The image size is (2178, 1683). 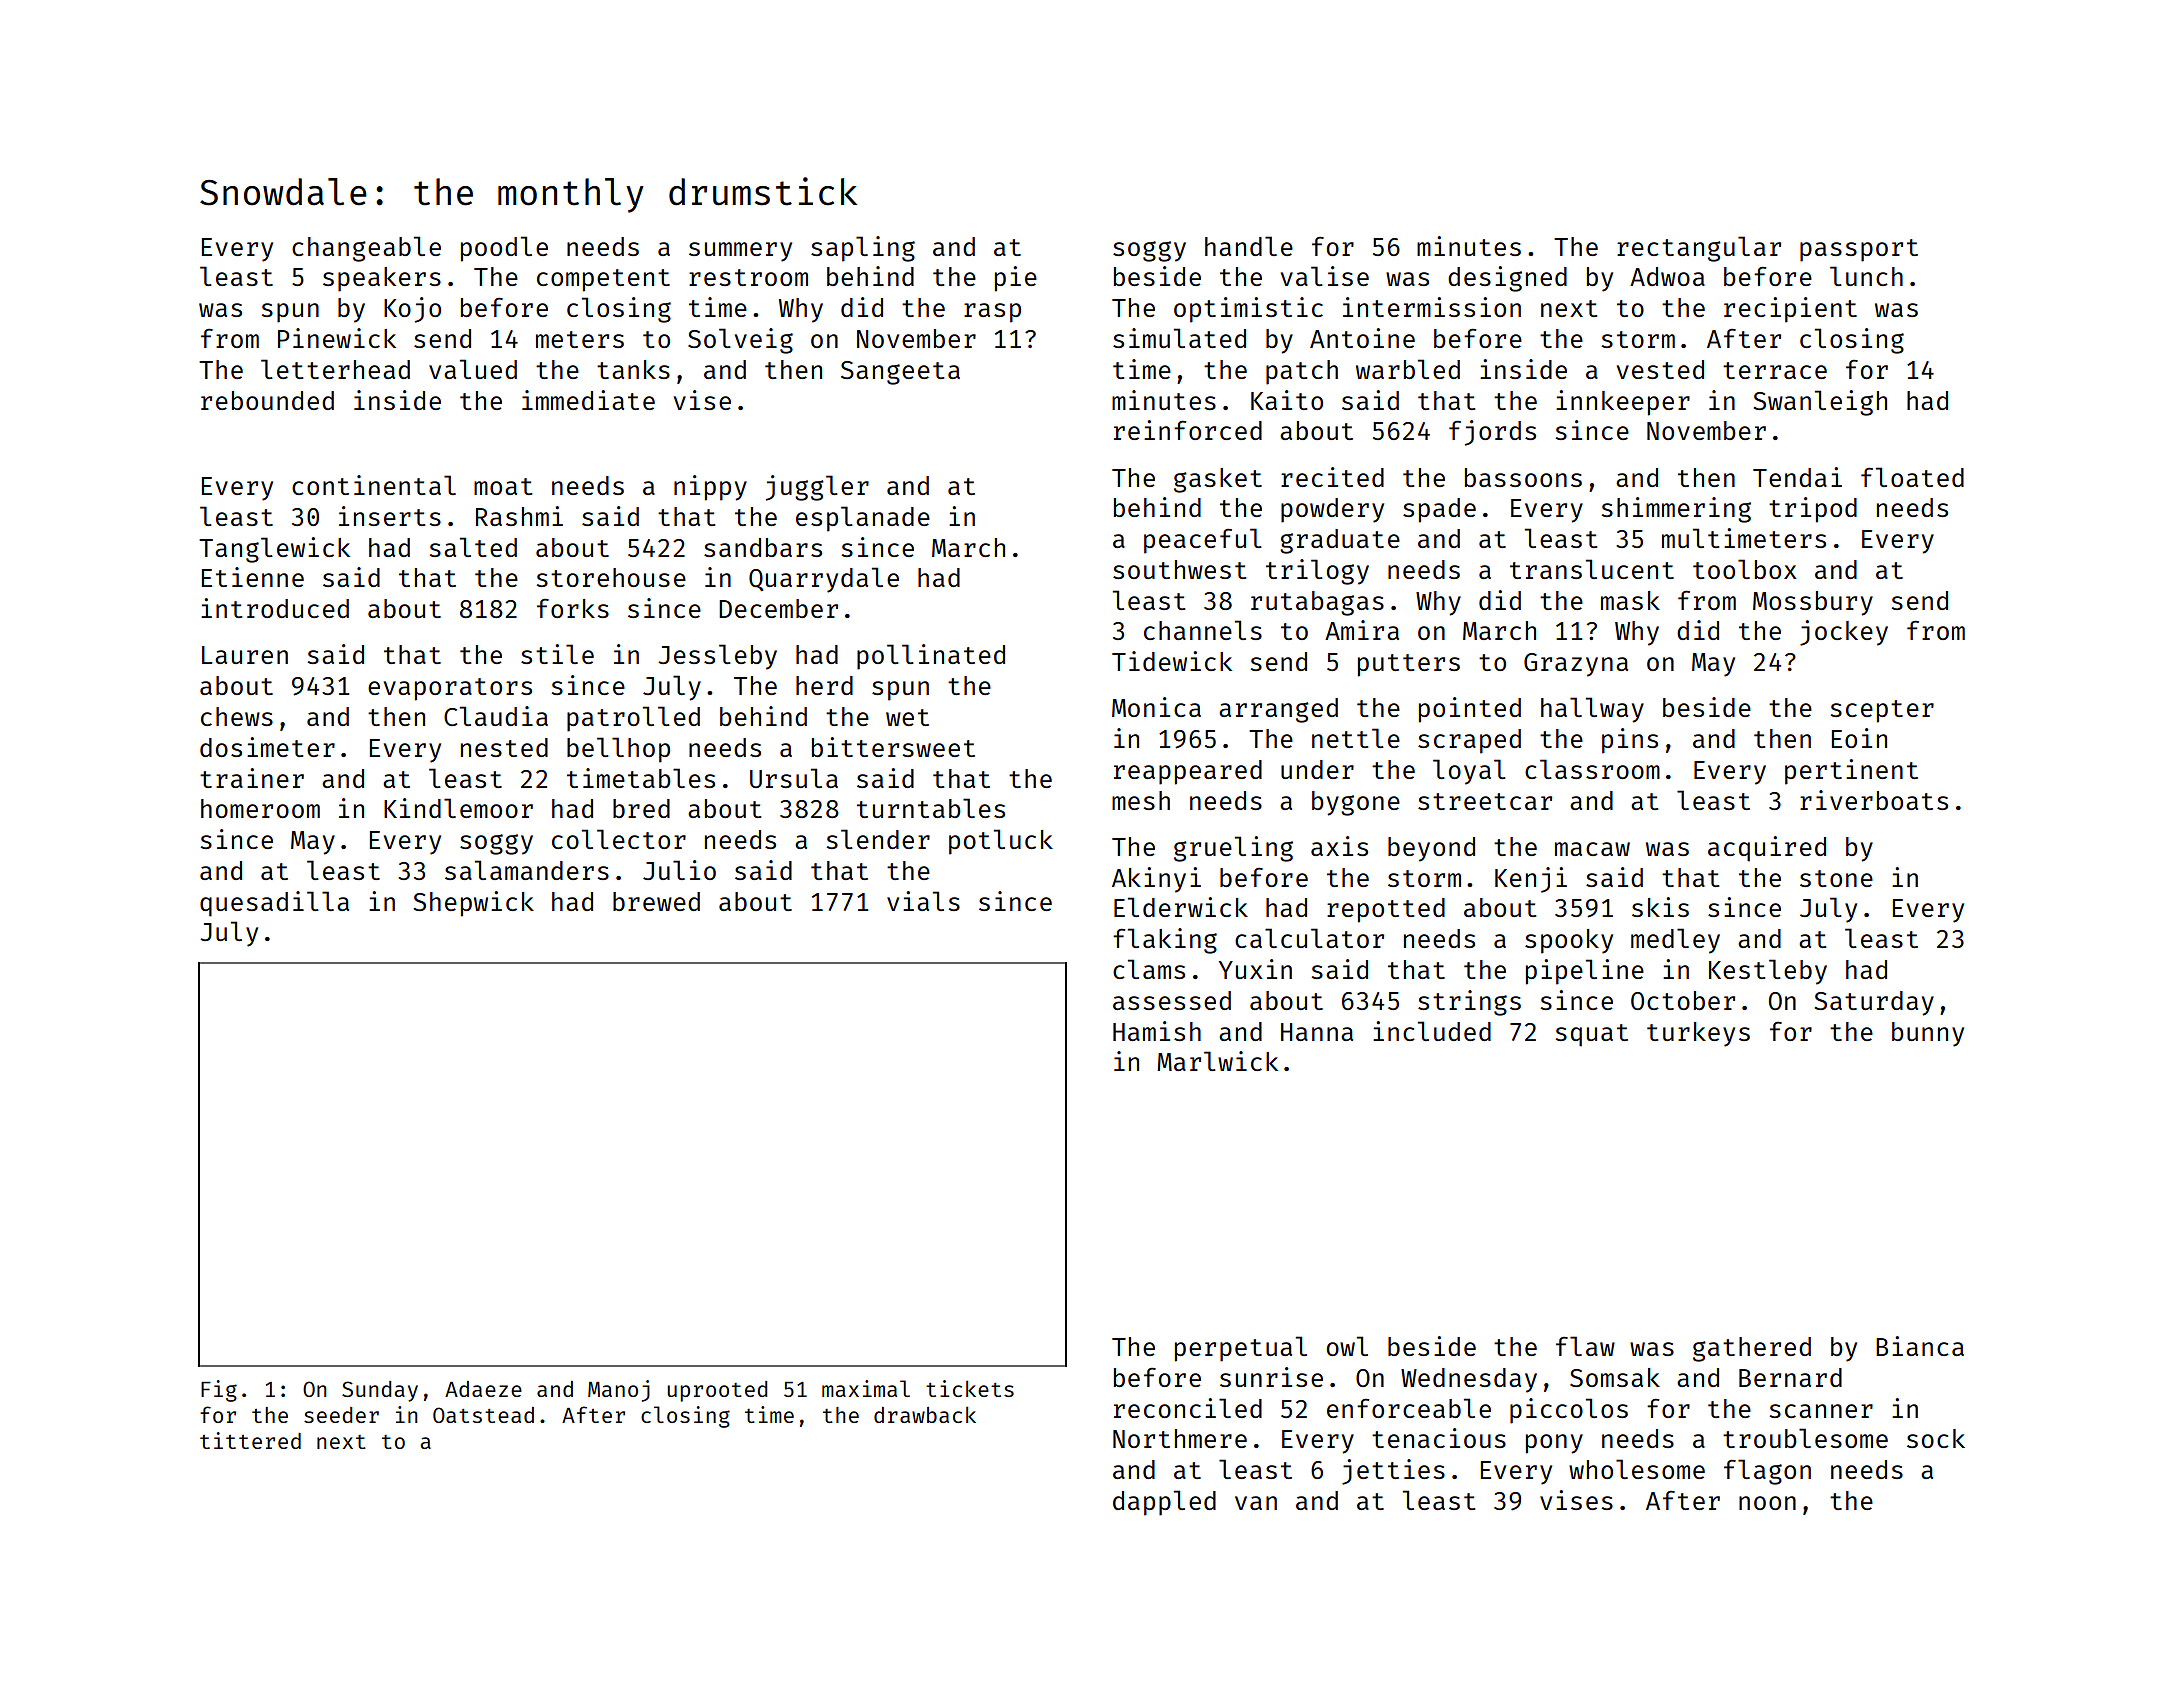 I want to click on continental, so click(x=374, y=485).
